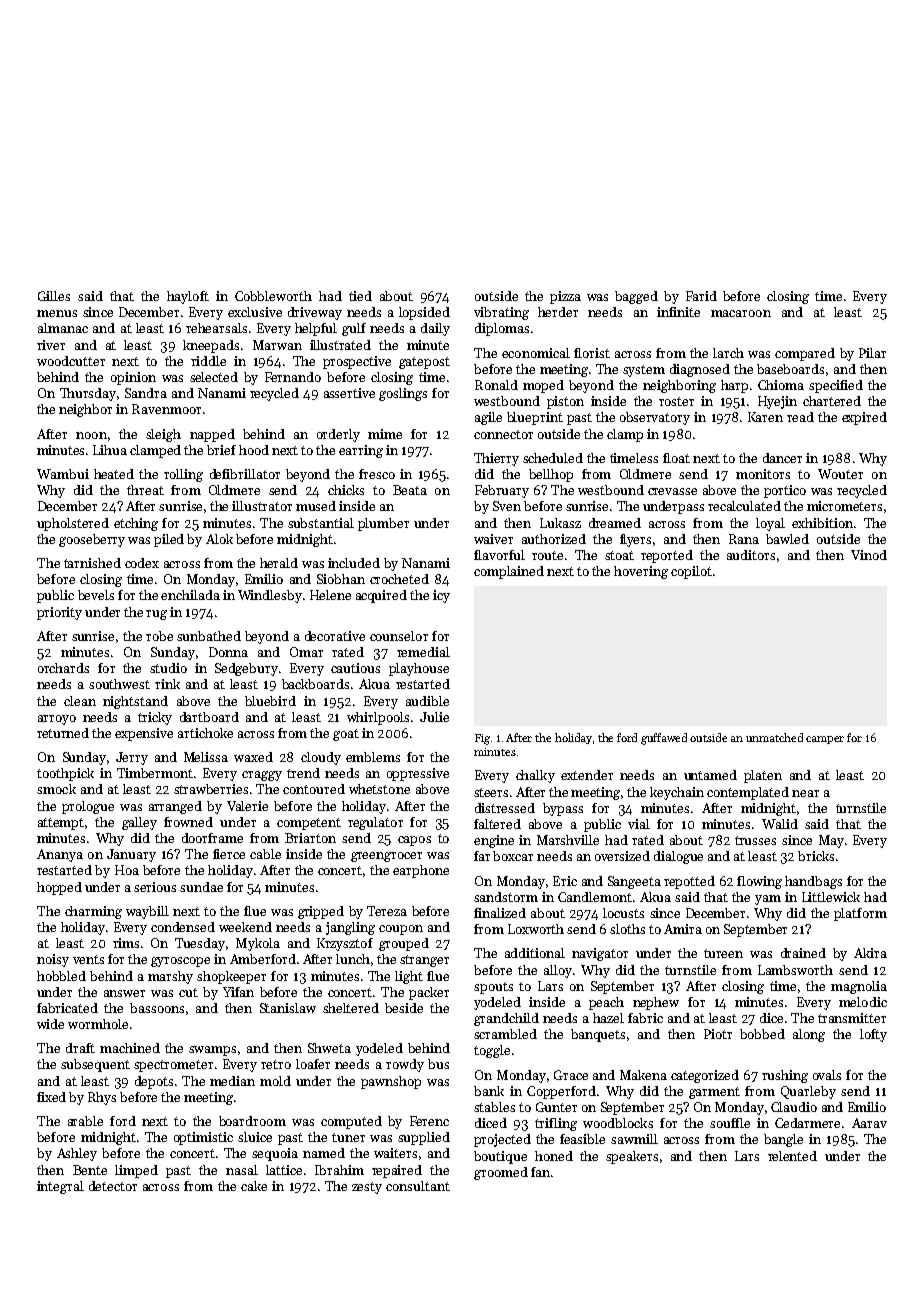 The width and height of the screenshot is (924, 1308). Describe the element at coordinates (258, 944) in the screenshot. I see `Mykola` at that location.
